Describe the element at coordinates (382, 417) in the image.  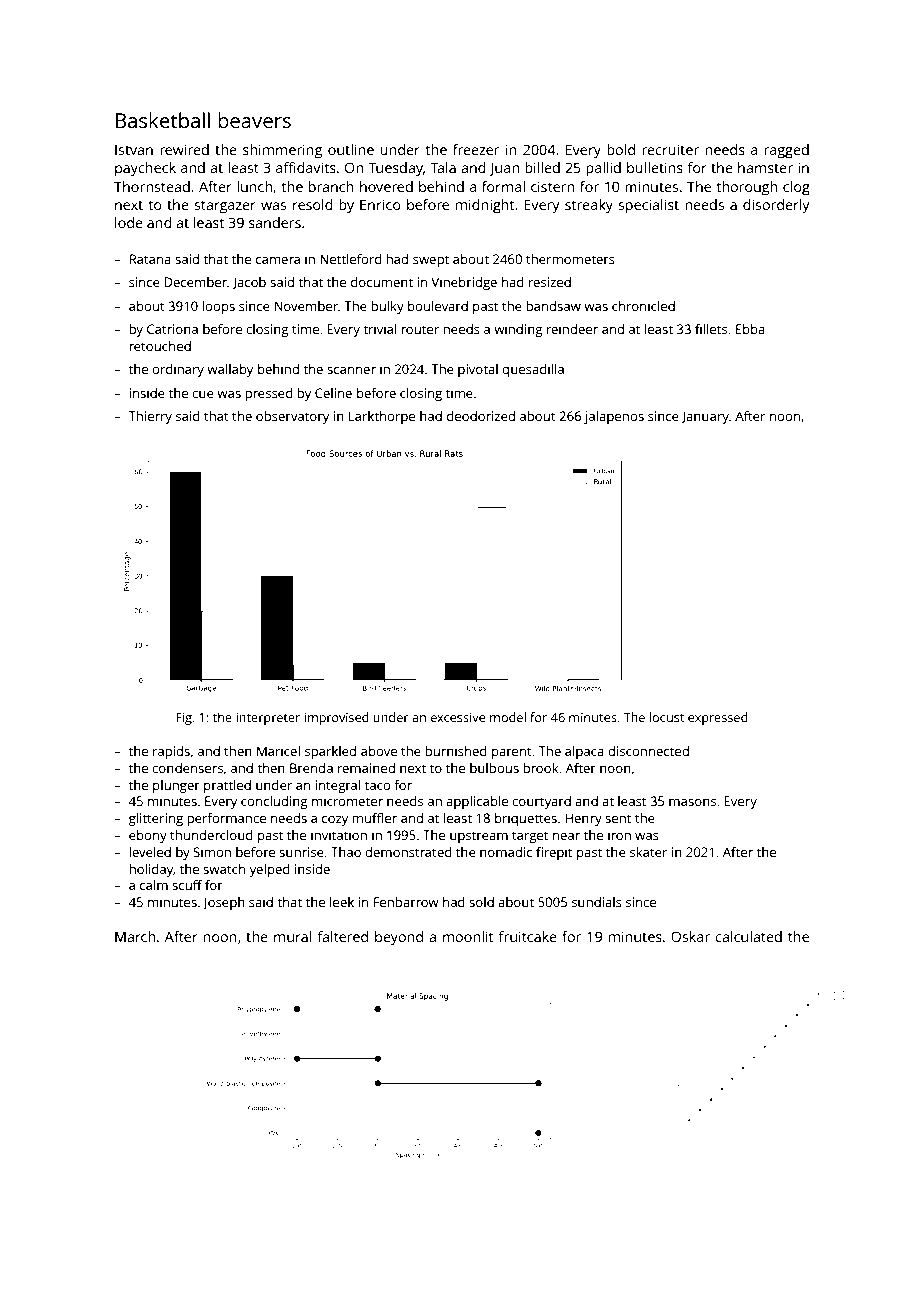
I see `Larkthorpe` at that location.
